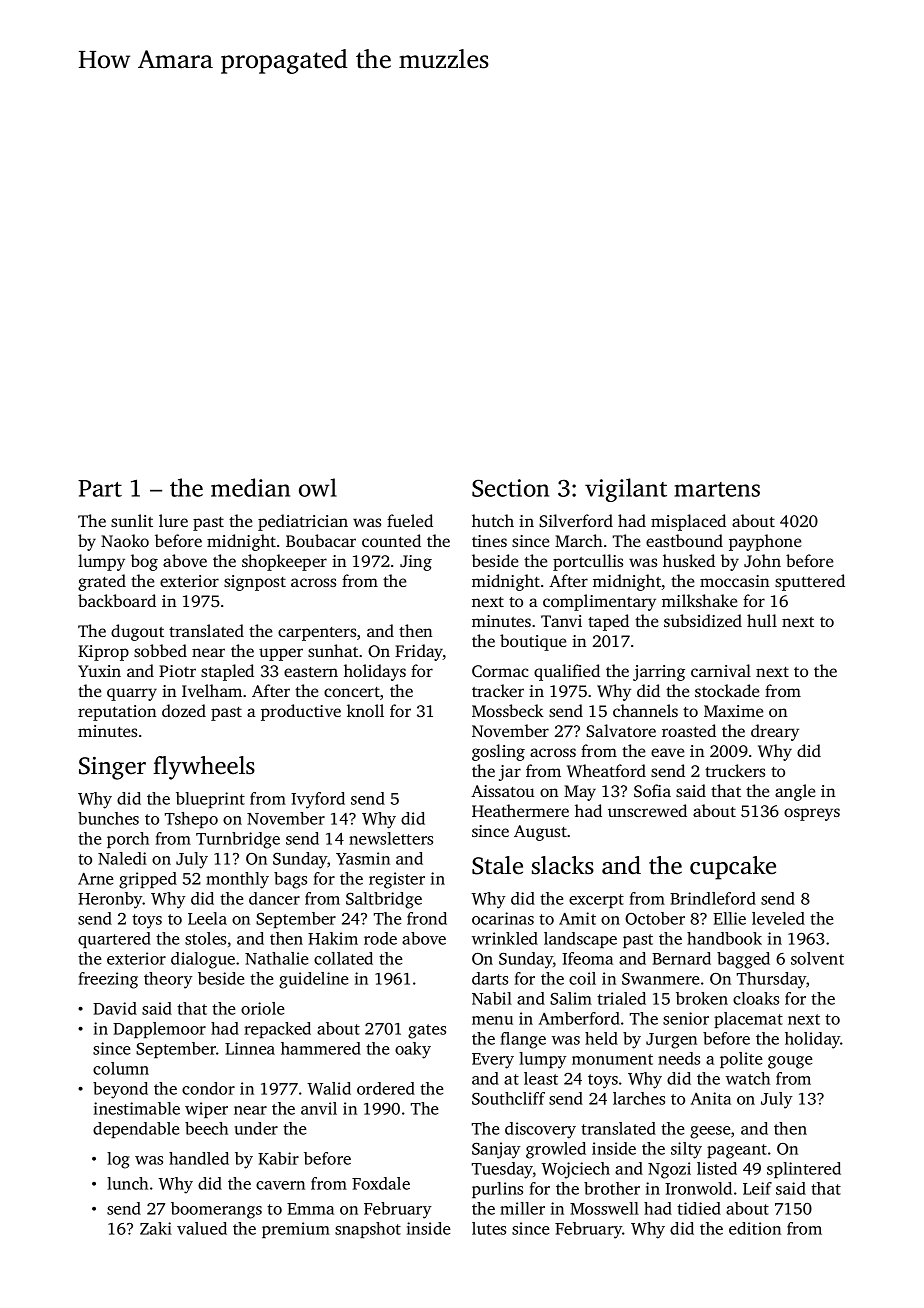 This screenshot has width=924, height=1308. What do you see at coordinates (612, 1059) in the screenshot?
I see `monument` at bounding box center [612, 1059].
